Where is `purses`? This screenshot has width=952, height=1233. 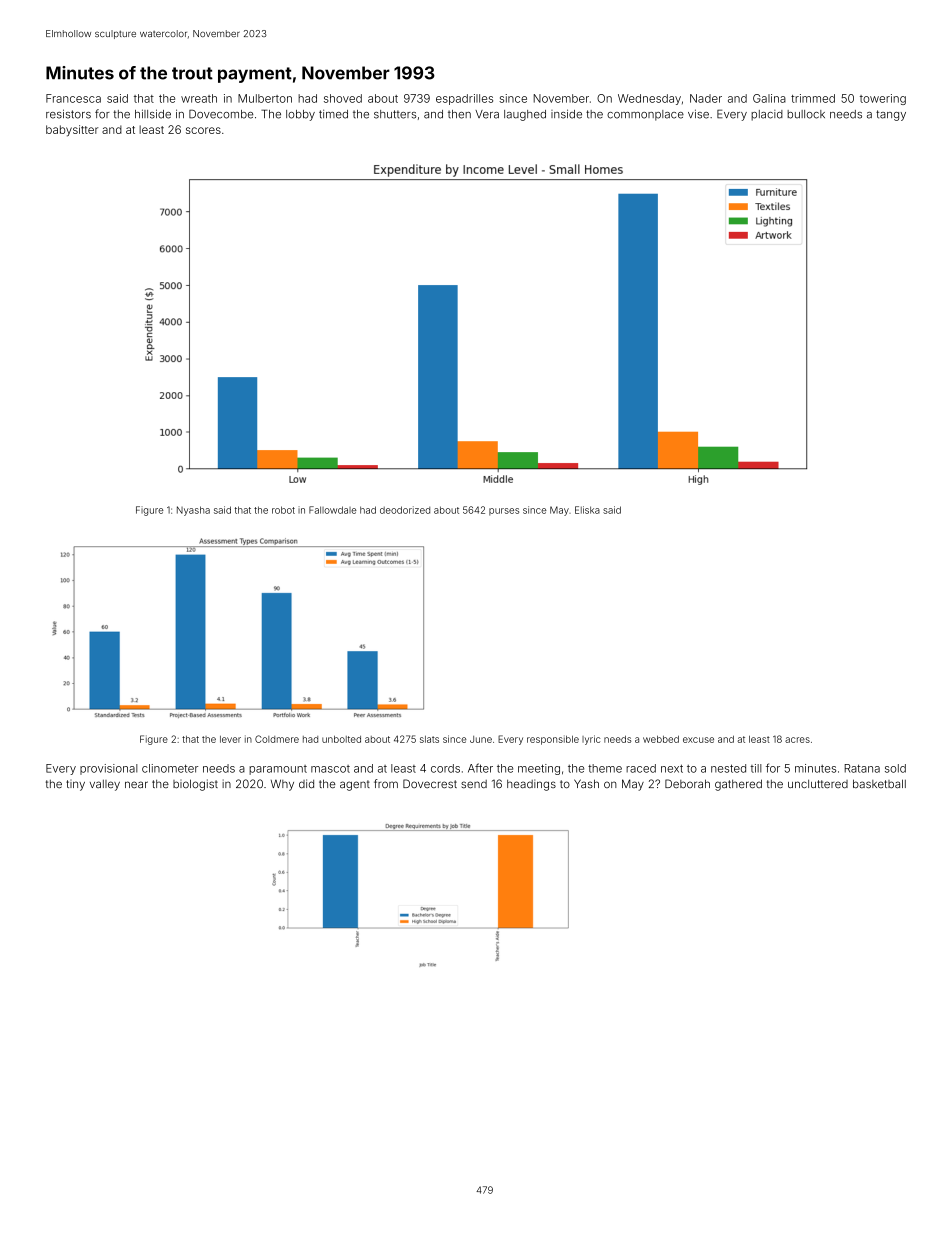
purses is located at coordinates (504, 512).
